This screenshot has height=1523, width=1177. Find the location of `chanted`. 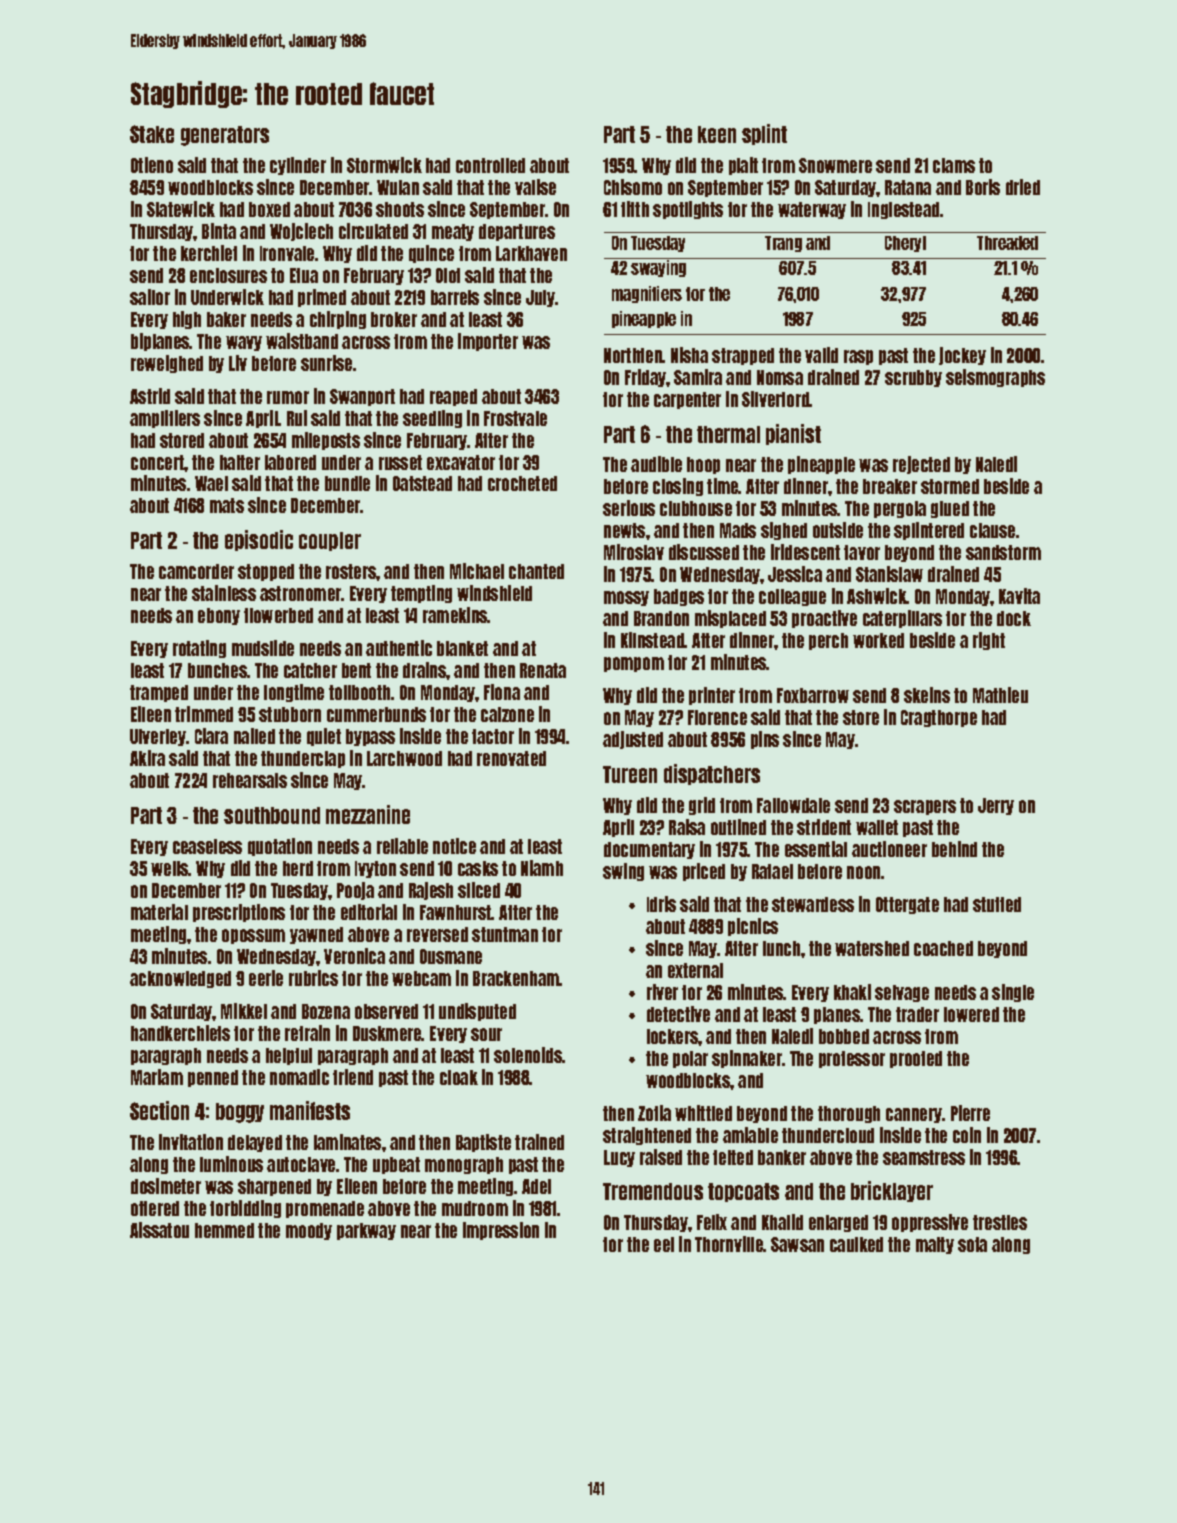

chanted is located at coordinates (536, 571).
